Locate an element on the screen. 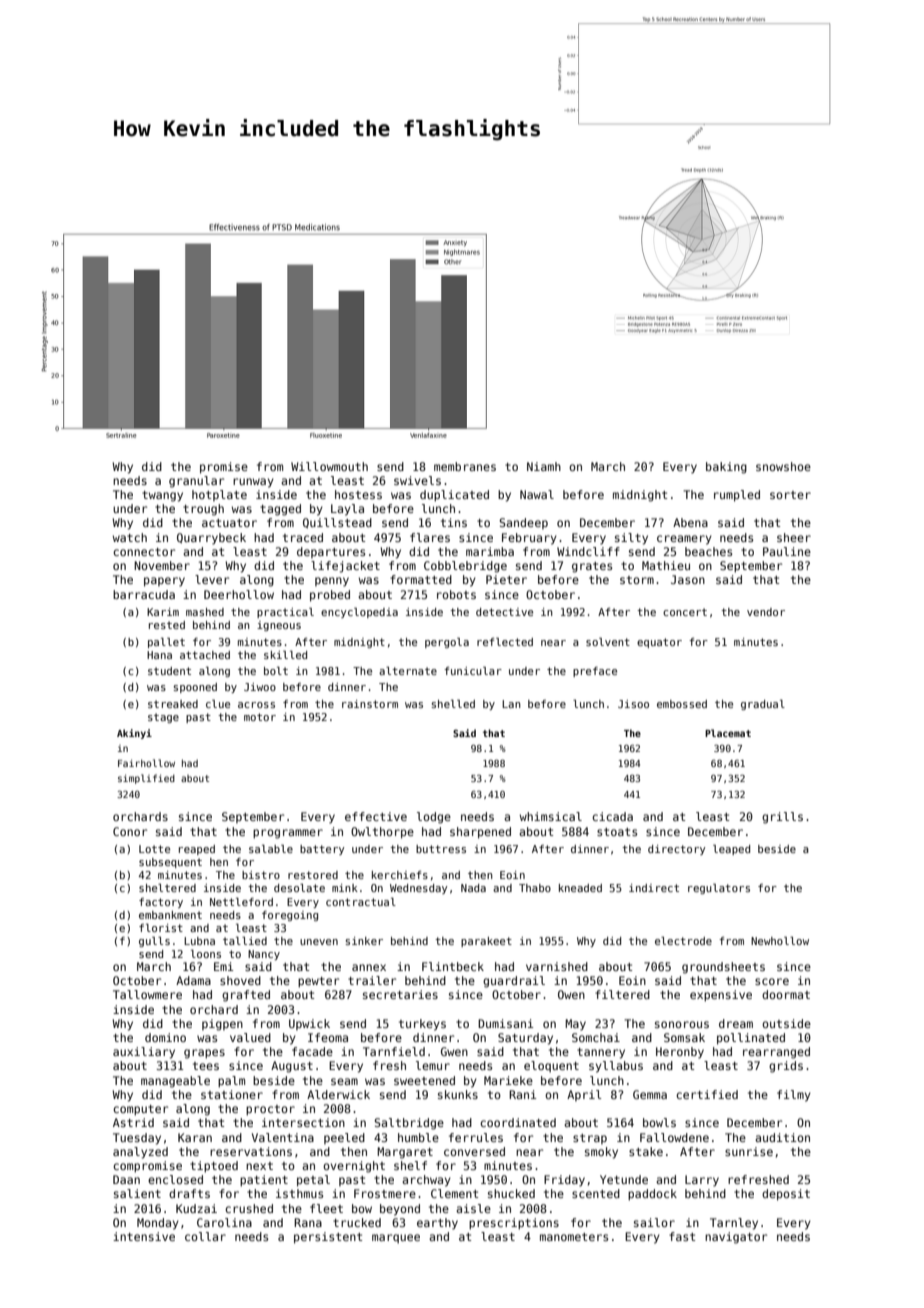 This screenshot has height=1308, width=924. navigator is located at coordinates (736, 1238).
